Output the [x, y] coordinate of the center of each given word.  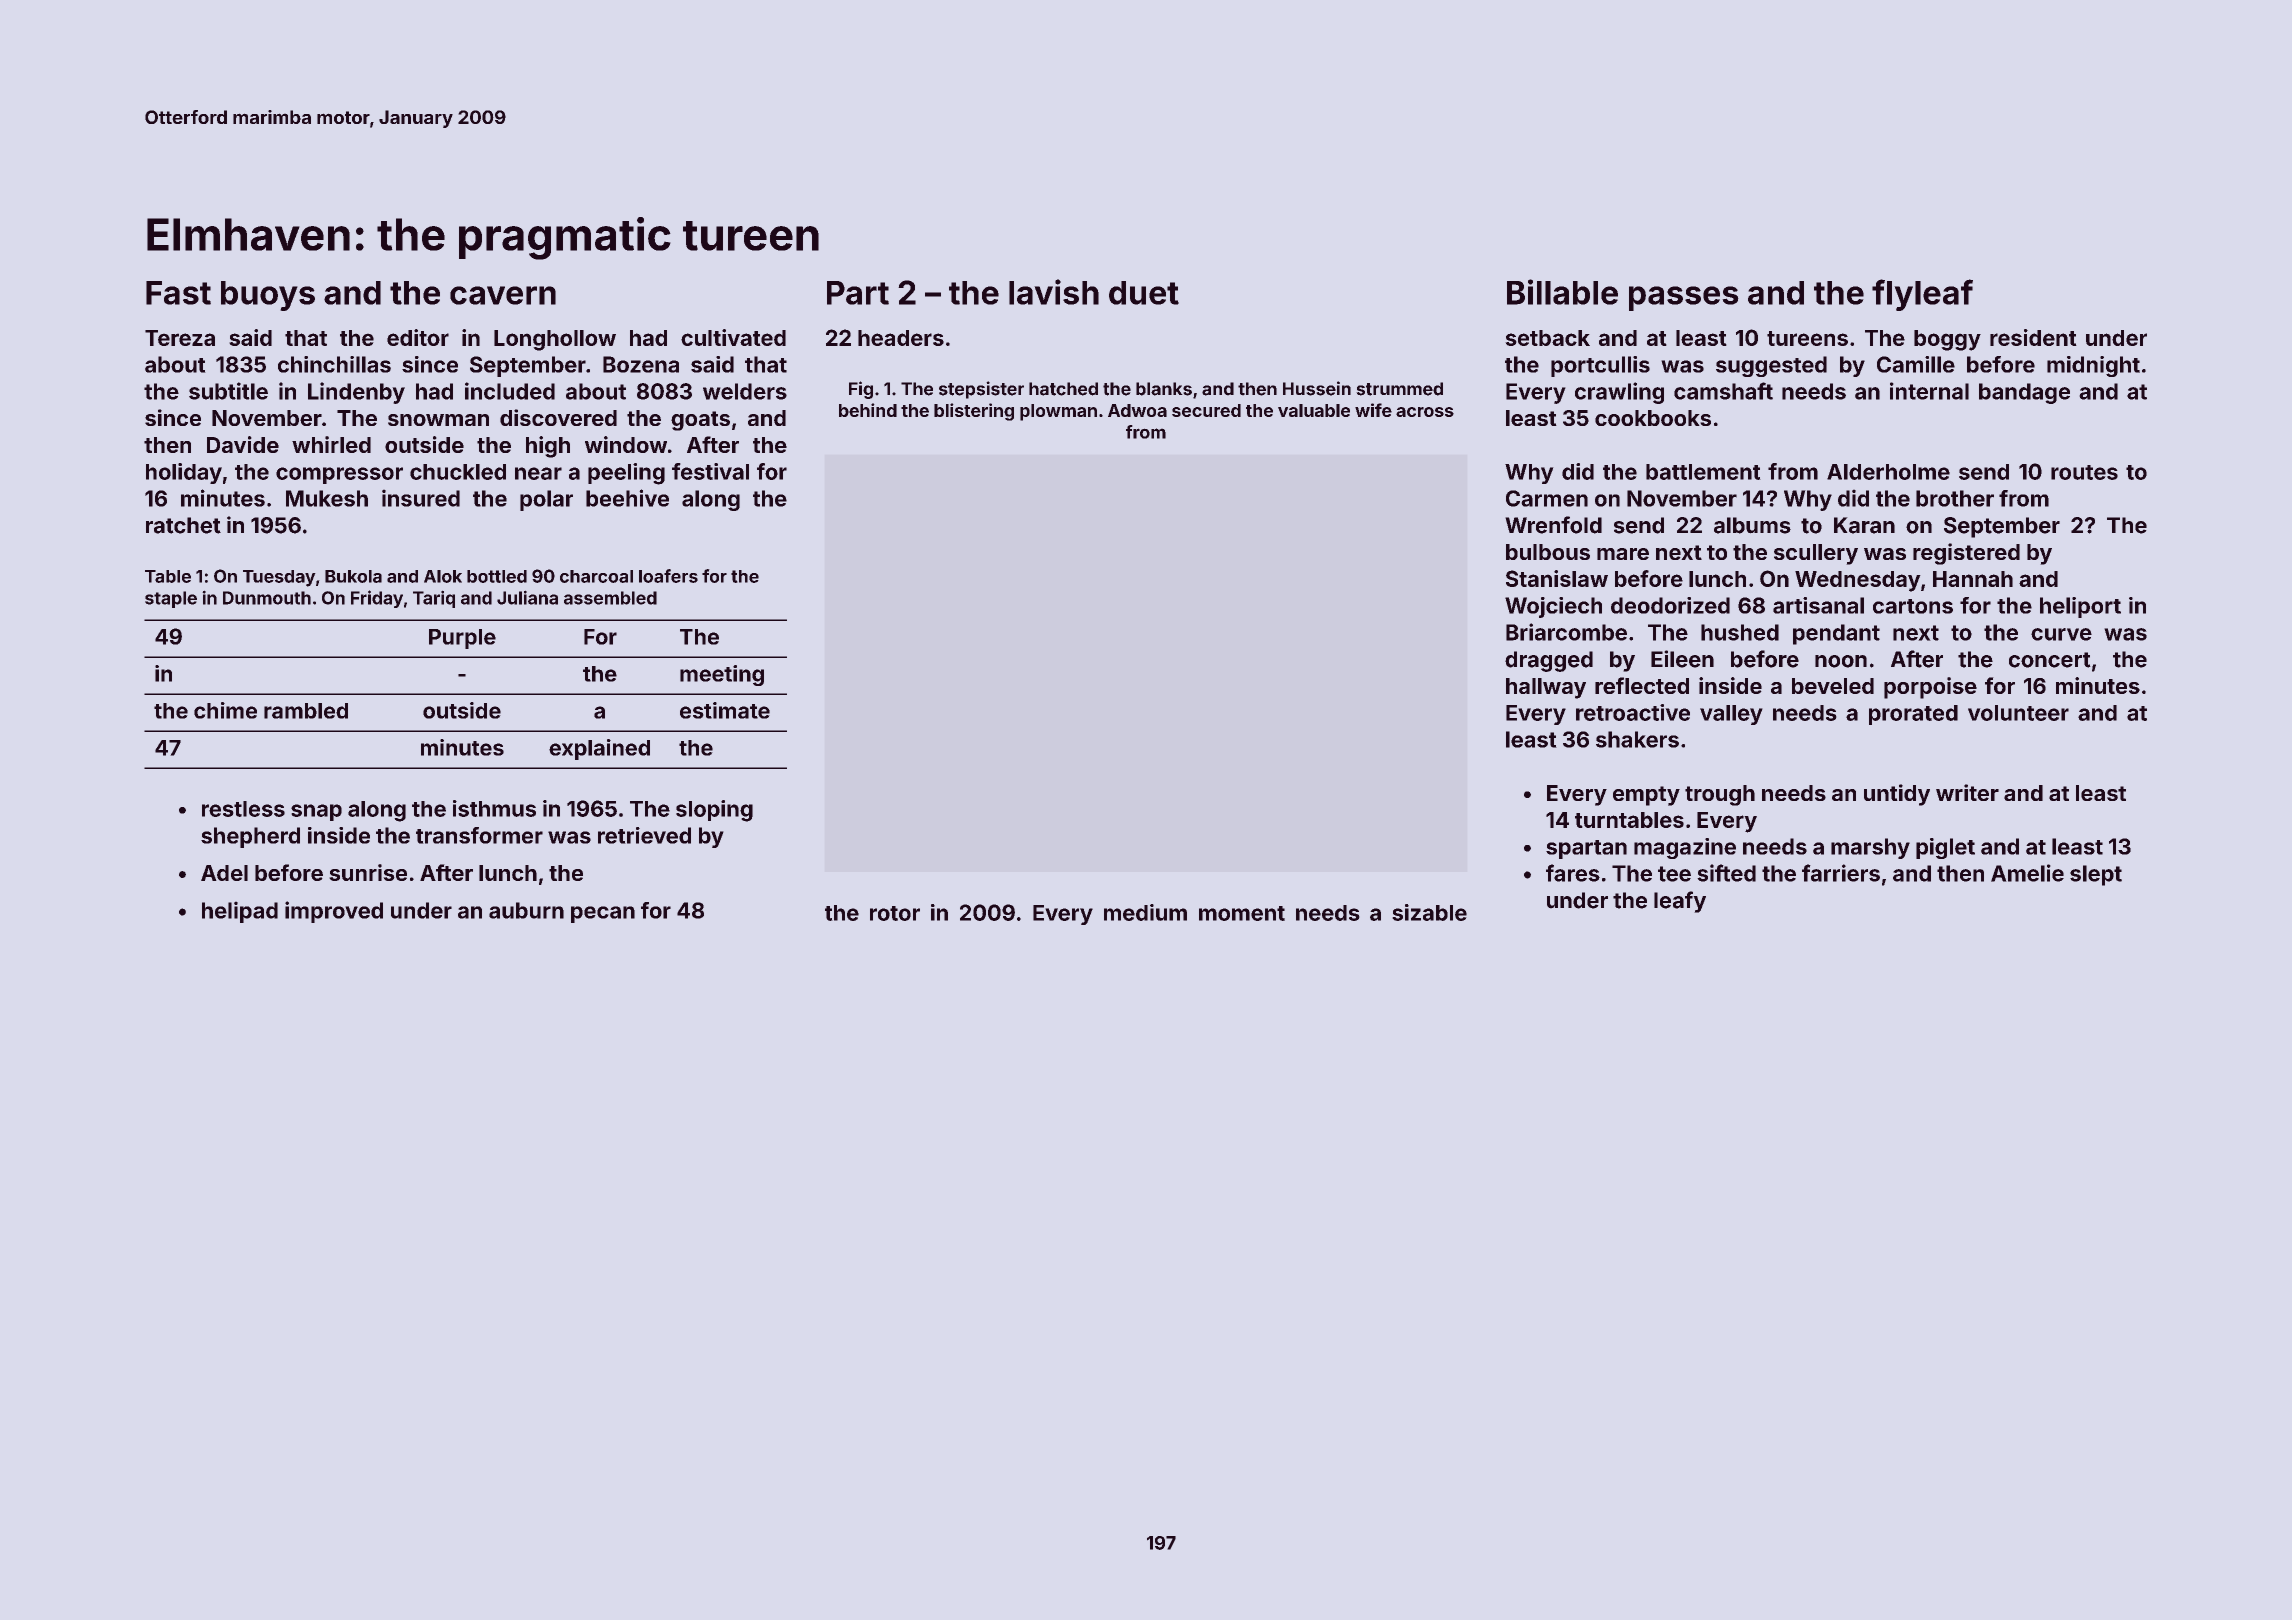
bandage [2024, 393]
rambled [306, 711]
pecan [603, 914]
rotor [895, 913]
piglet [1945, 848]
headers [901, 338]
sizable [1430, 912]
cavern [503, 295]
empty [1646, 796]
